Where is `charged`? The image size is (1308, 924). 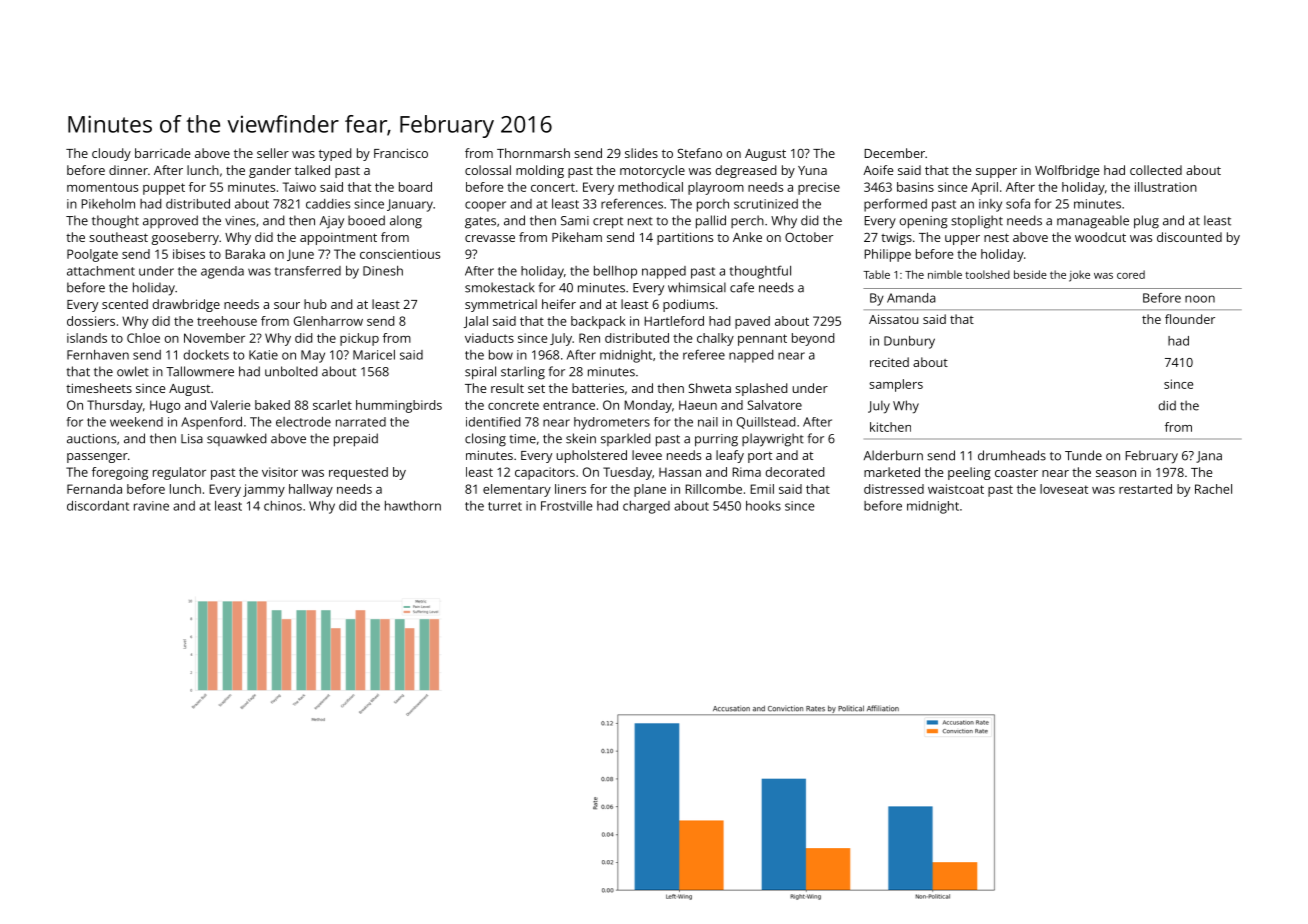
charged is located at coordinates (646, 507).
